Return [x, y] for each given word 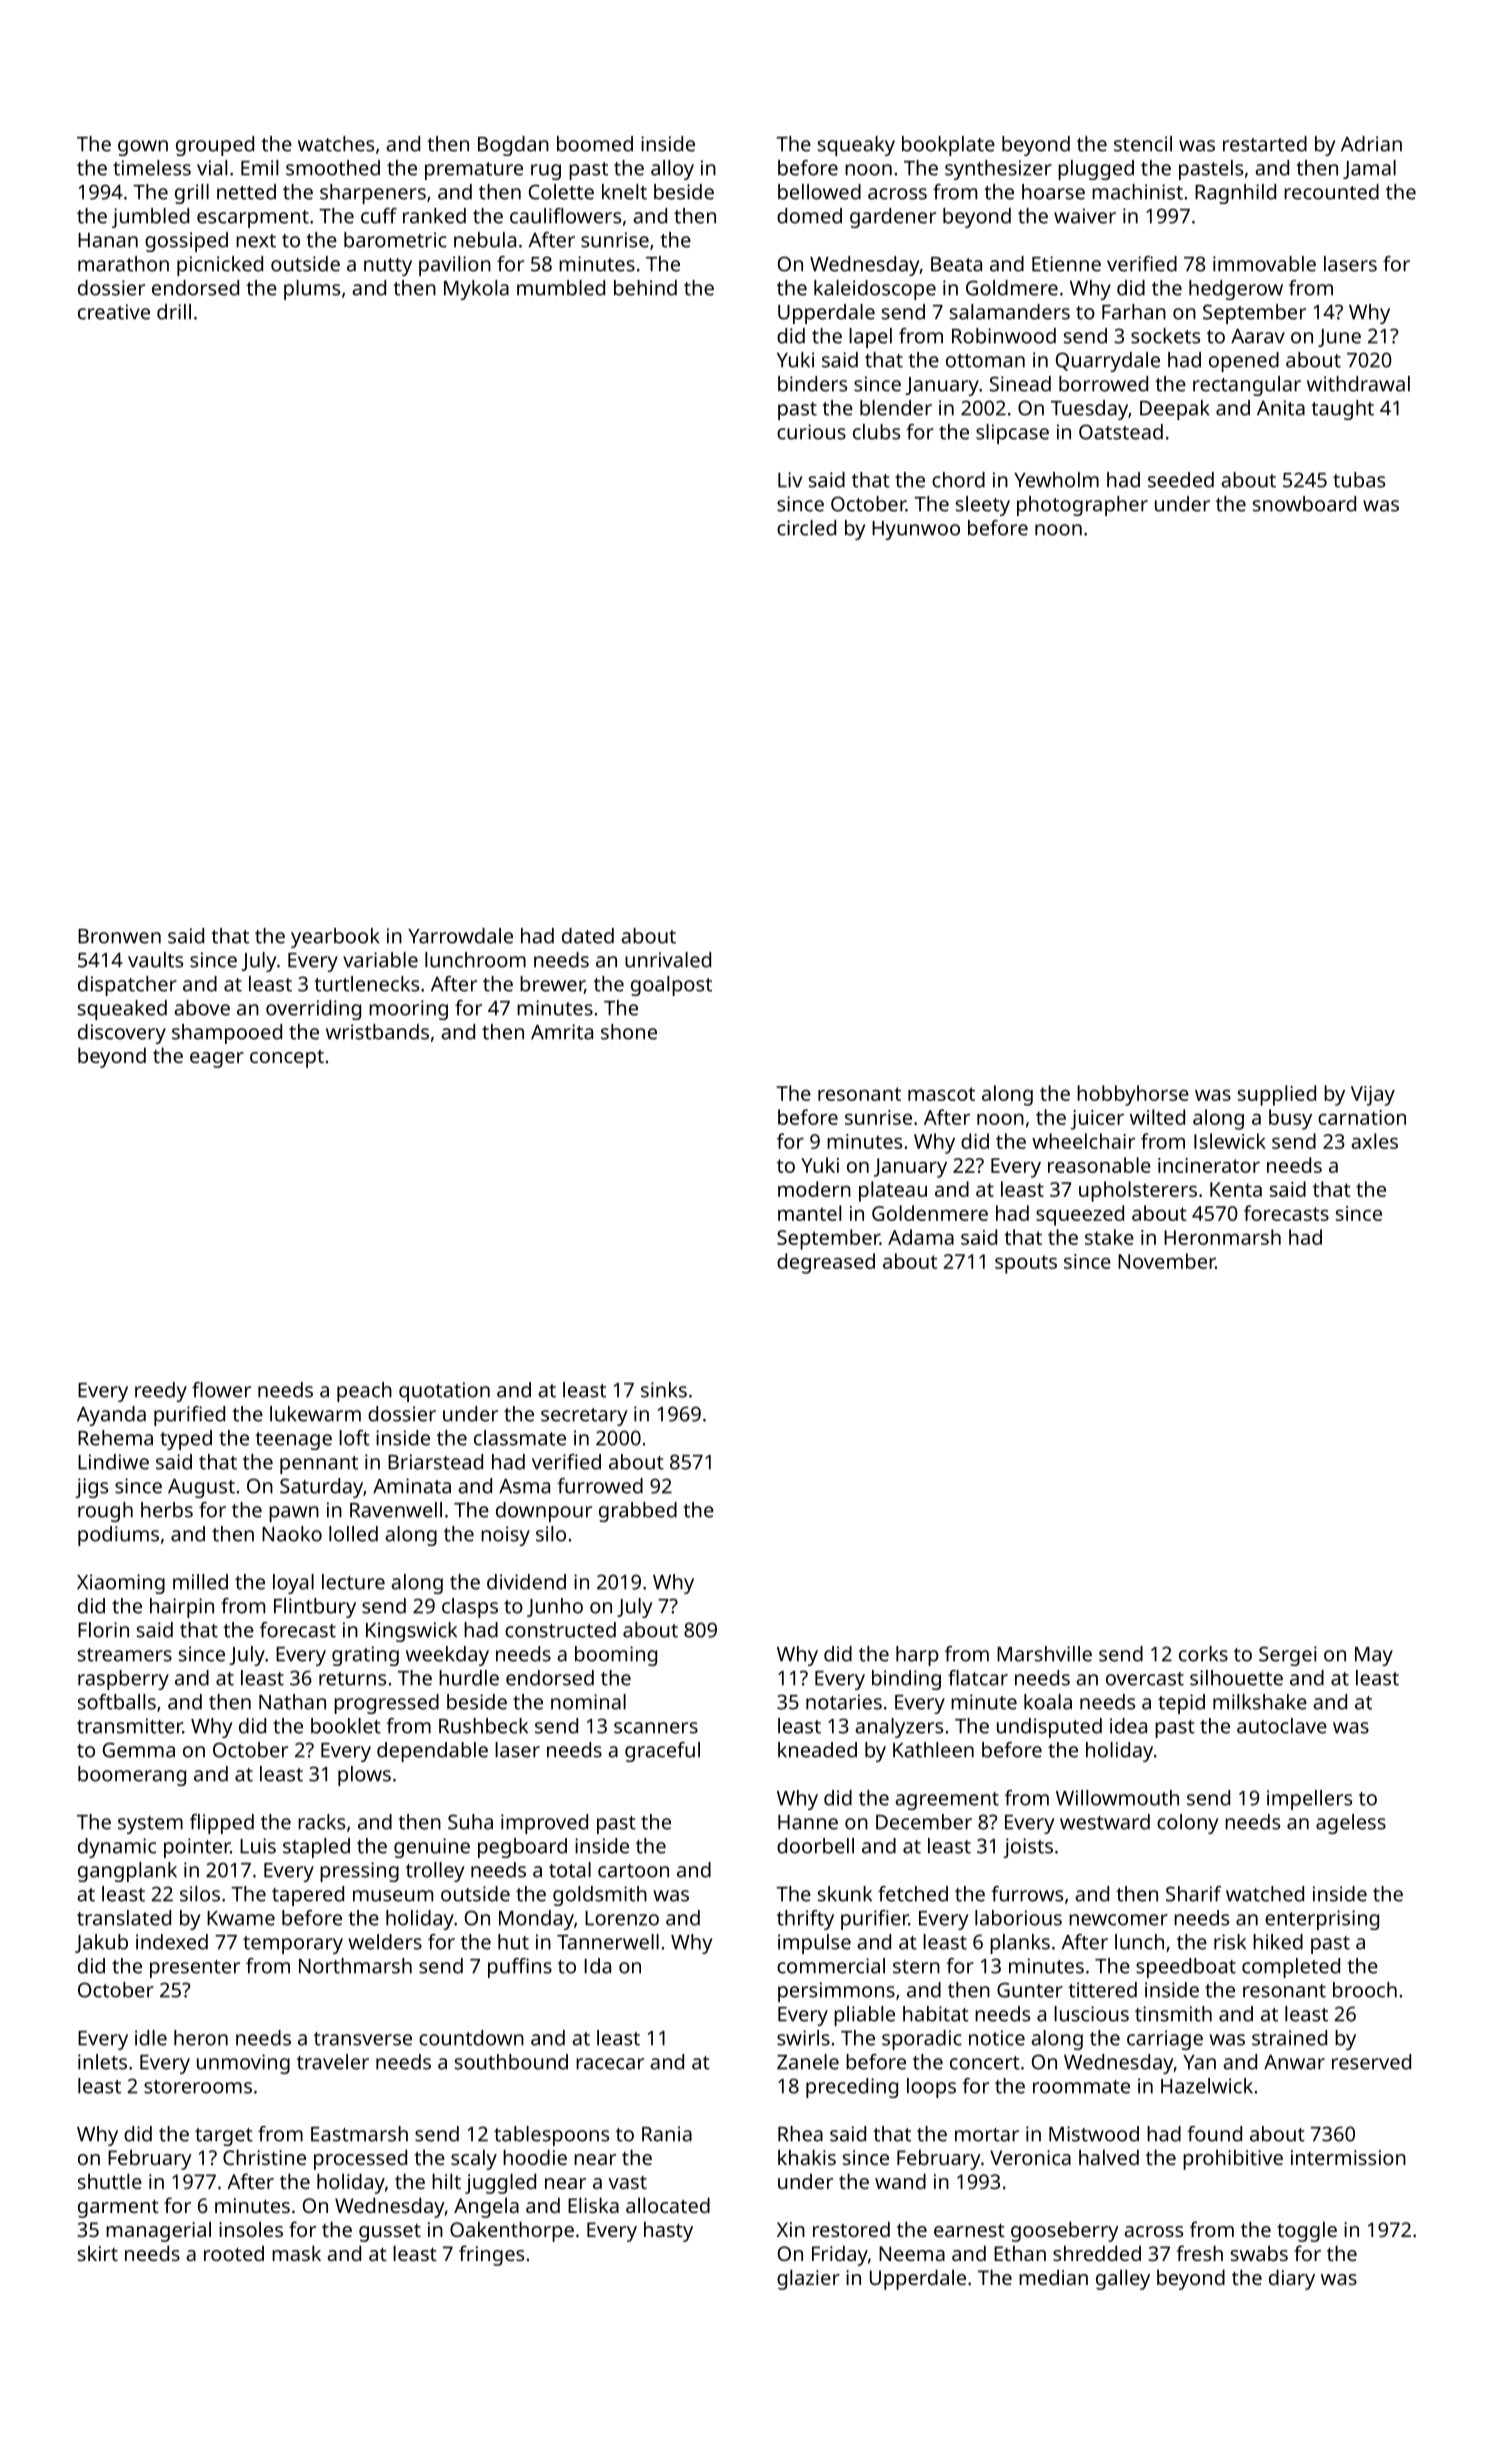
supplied [1277, 1095]
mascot [941, 1094]
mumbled [561, 288]
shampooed [227, 1034]
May [1374, 1656]
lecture [353, 1582]
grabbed [638, 1512]
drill [174, 312]
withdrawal [1358, 384]
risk [1230, 1942]
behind [645, 288]
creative [114, 312]
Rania [667, 2134]
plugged [1096, 170]
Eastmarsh [359, 2134]
